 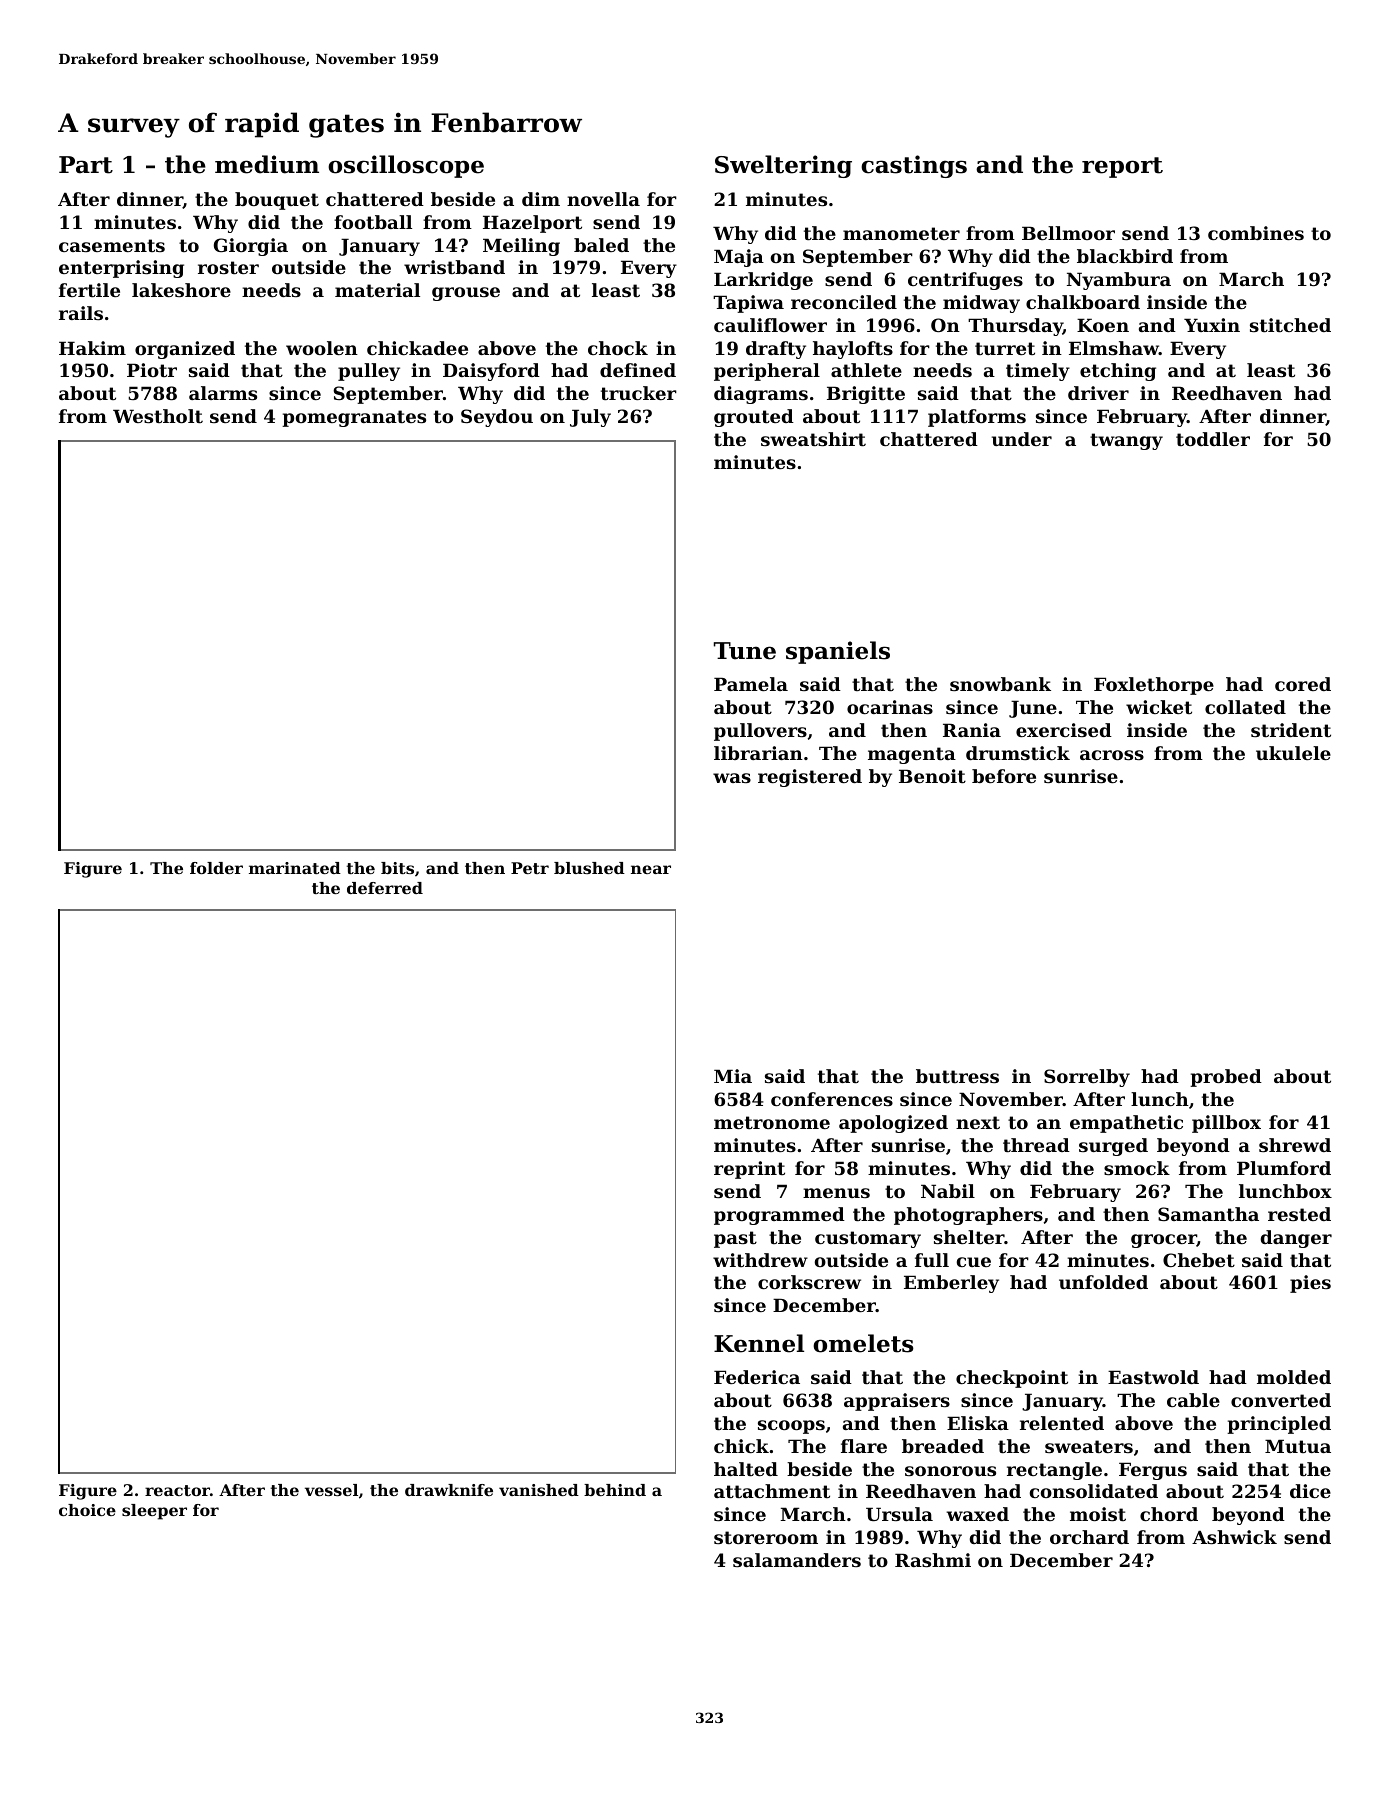 I want to click on probed, so click(x=1226, y=1078).
